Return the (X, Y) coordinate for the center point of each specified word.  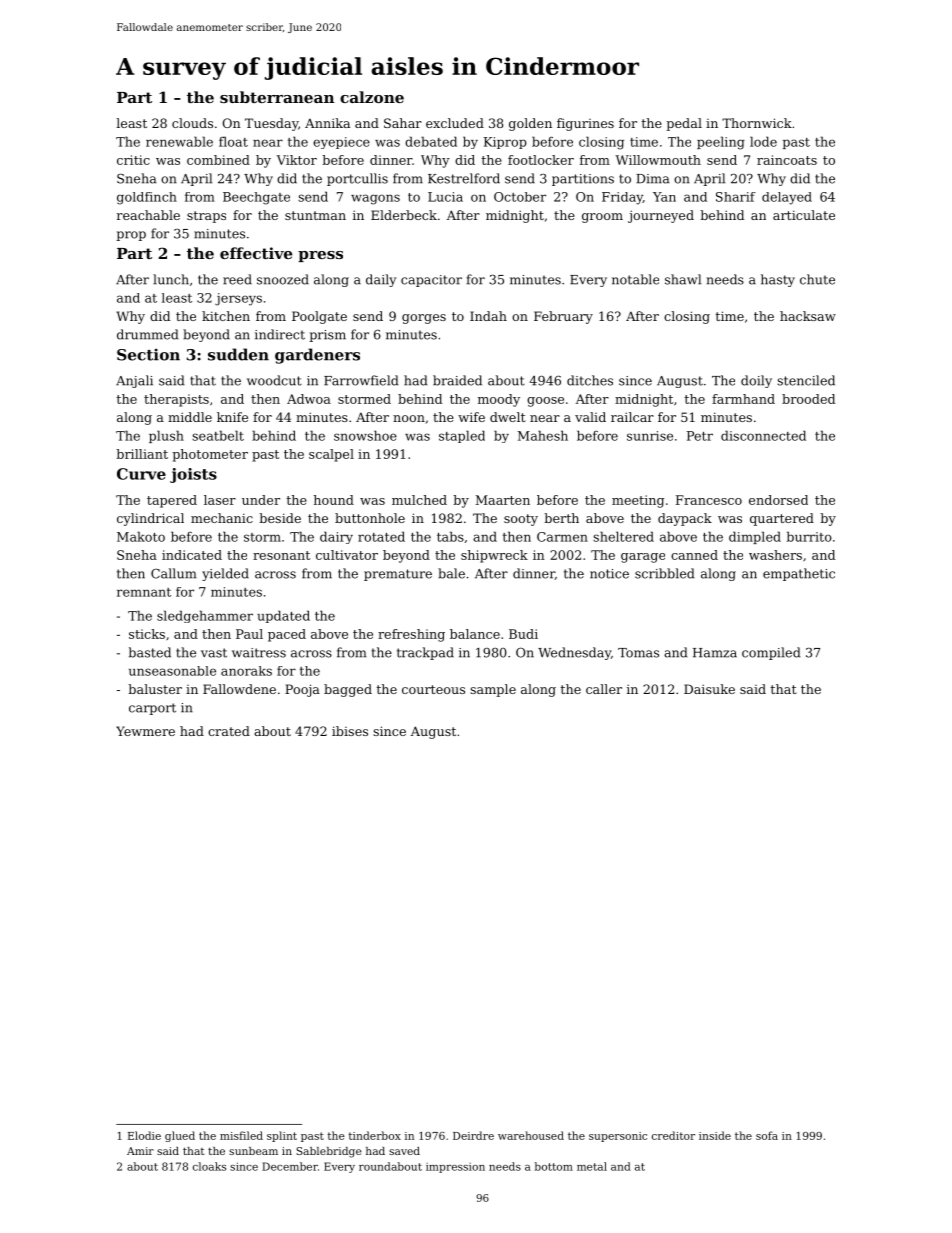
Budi (523, 634)
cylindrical (150, 519)
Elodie (144, 1135)
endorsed (778, 500)
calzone (372, 97)
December (290, 1166)
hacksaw (808, 316)
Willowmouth (658, 160)
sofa (767, 1135)
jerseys (238, 299)
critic (133, 160)
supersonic (618, 1137)
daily (381, 280)
